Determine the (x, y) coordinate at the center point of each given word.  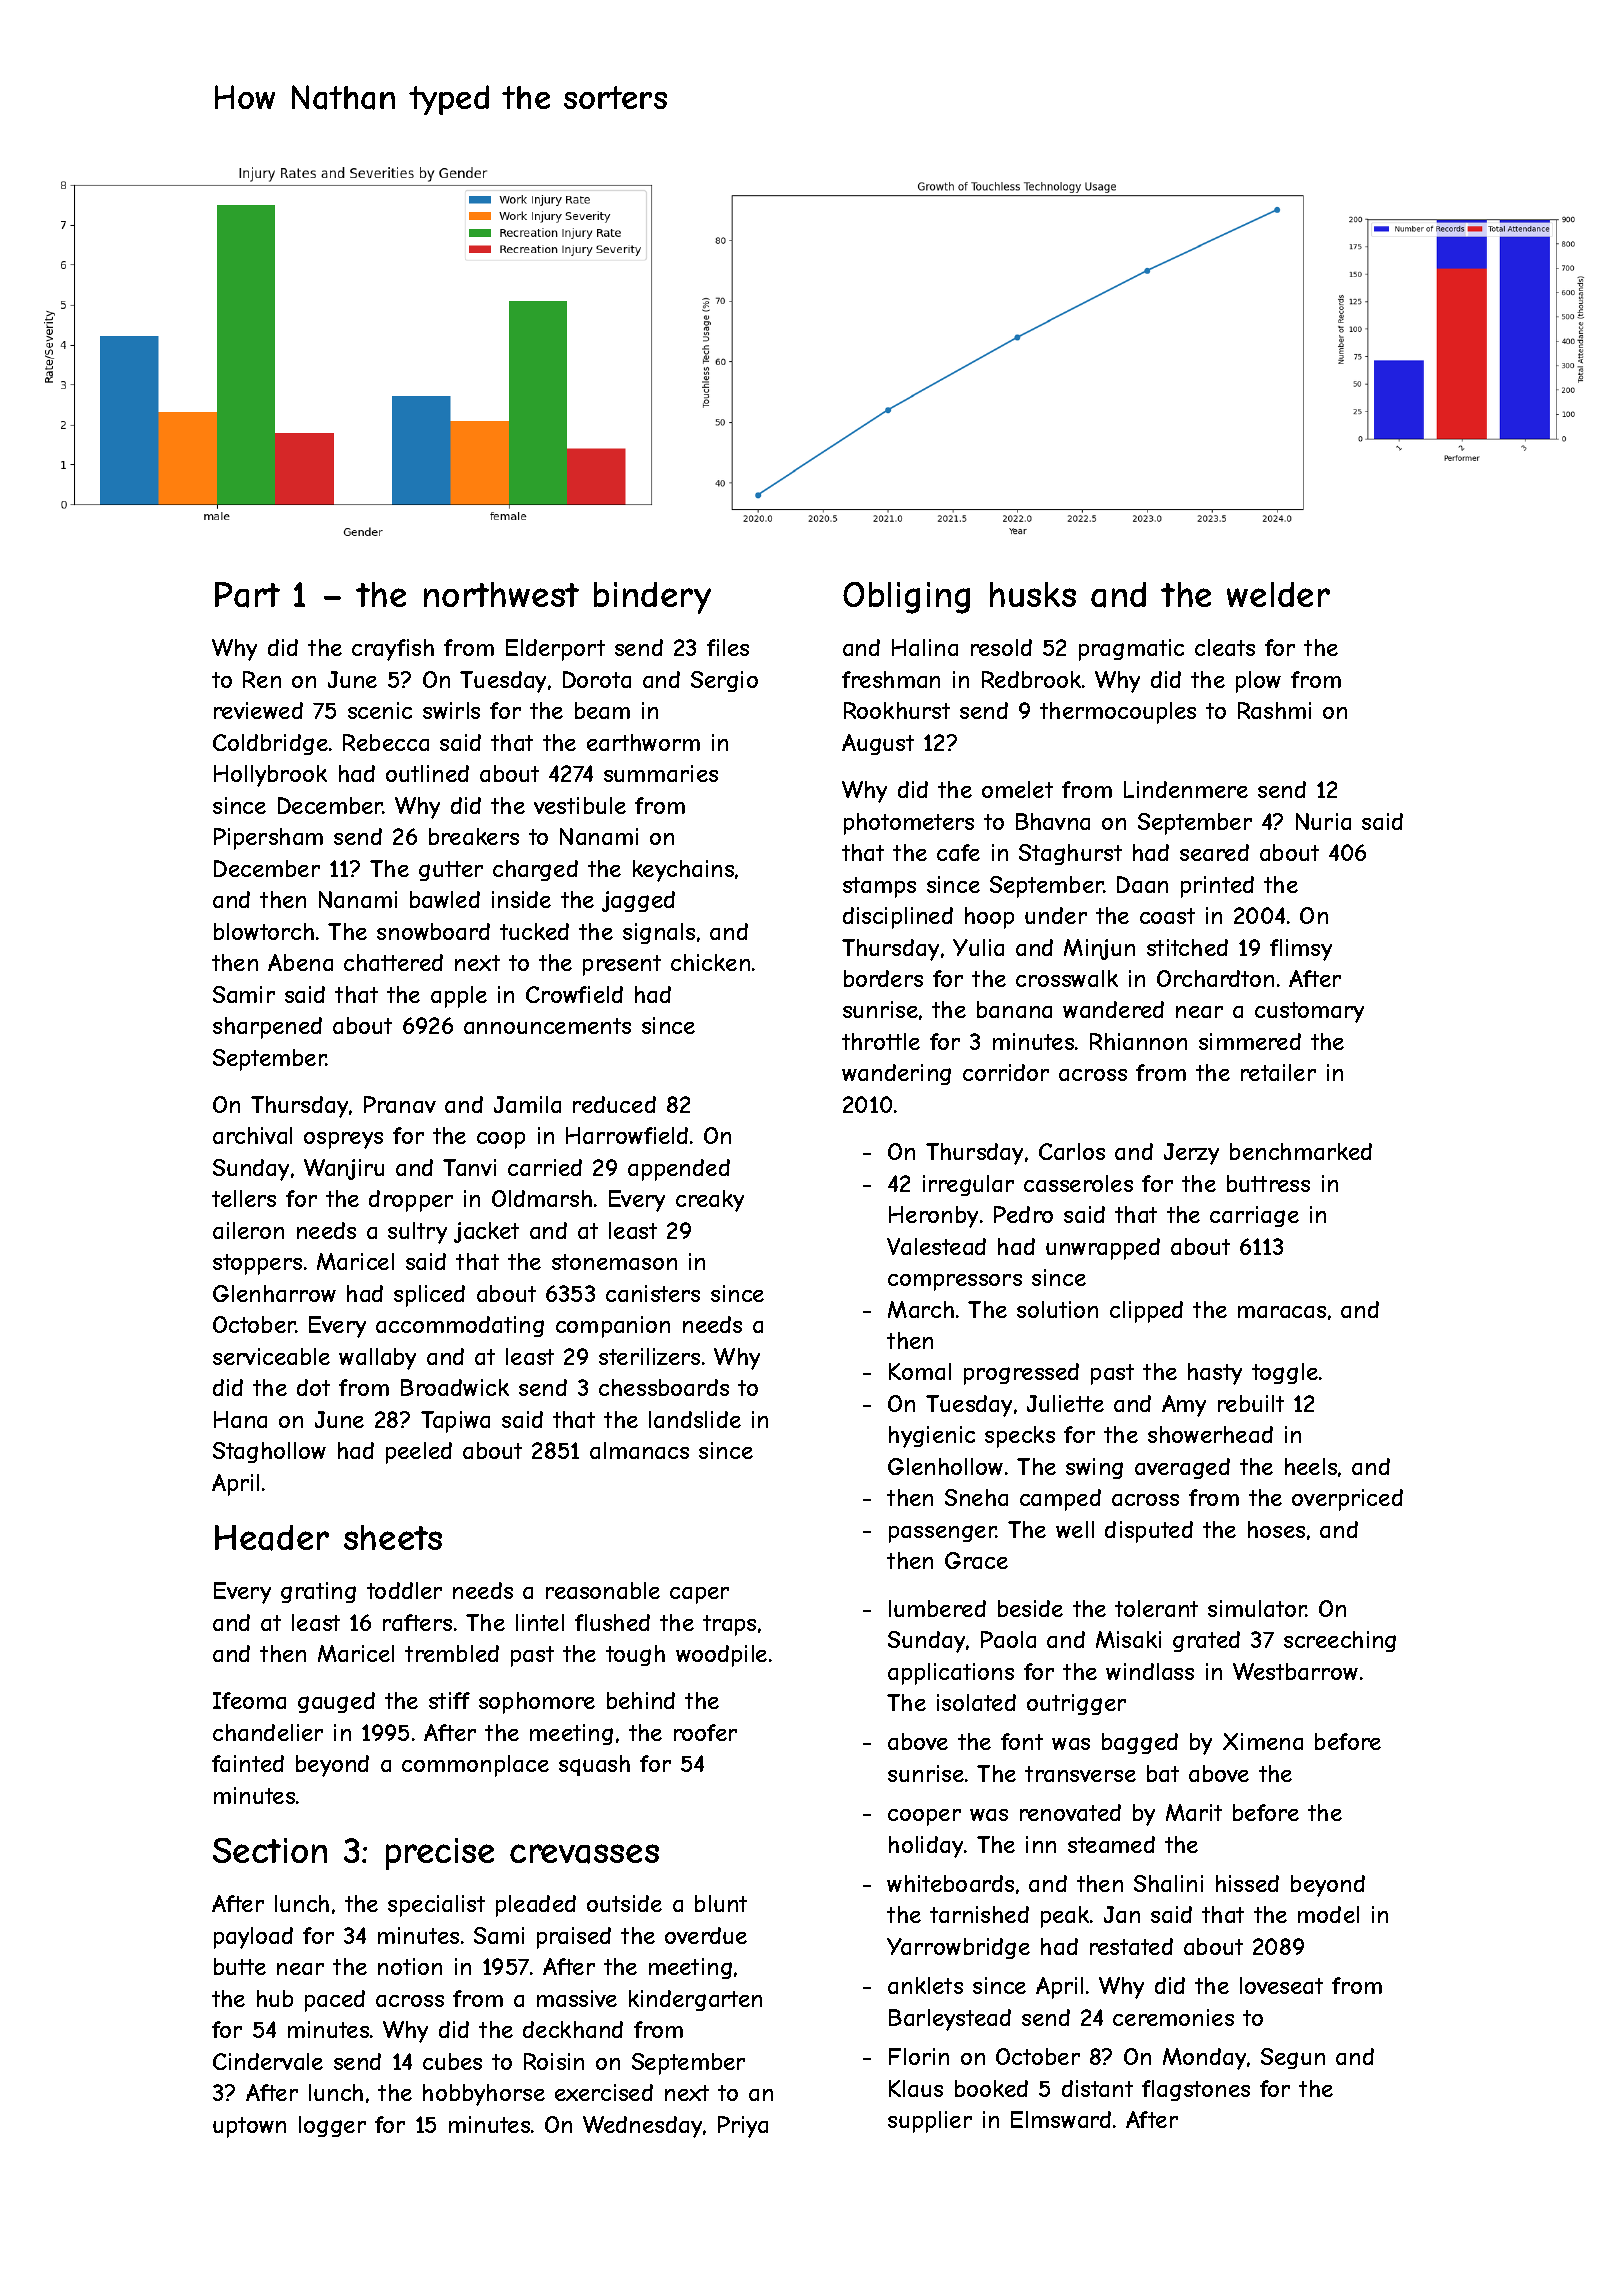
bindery (652, 598)
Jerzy (1191, 1154)
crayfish (393, 650)
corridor (1006, 1072)
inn (1041, 1844)
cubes (452, 2061)
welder (1278, 594)
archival (252, 1135)
